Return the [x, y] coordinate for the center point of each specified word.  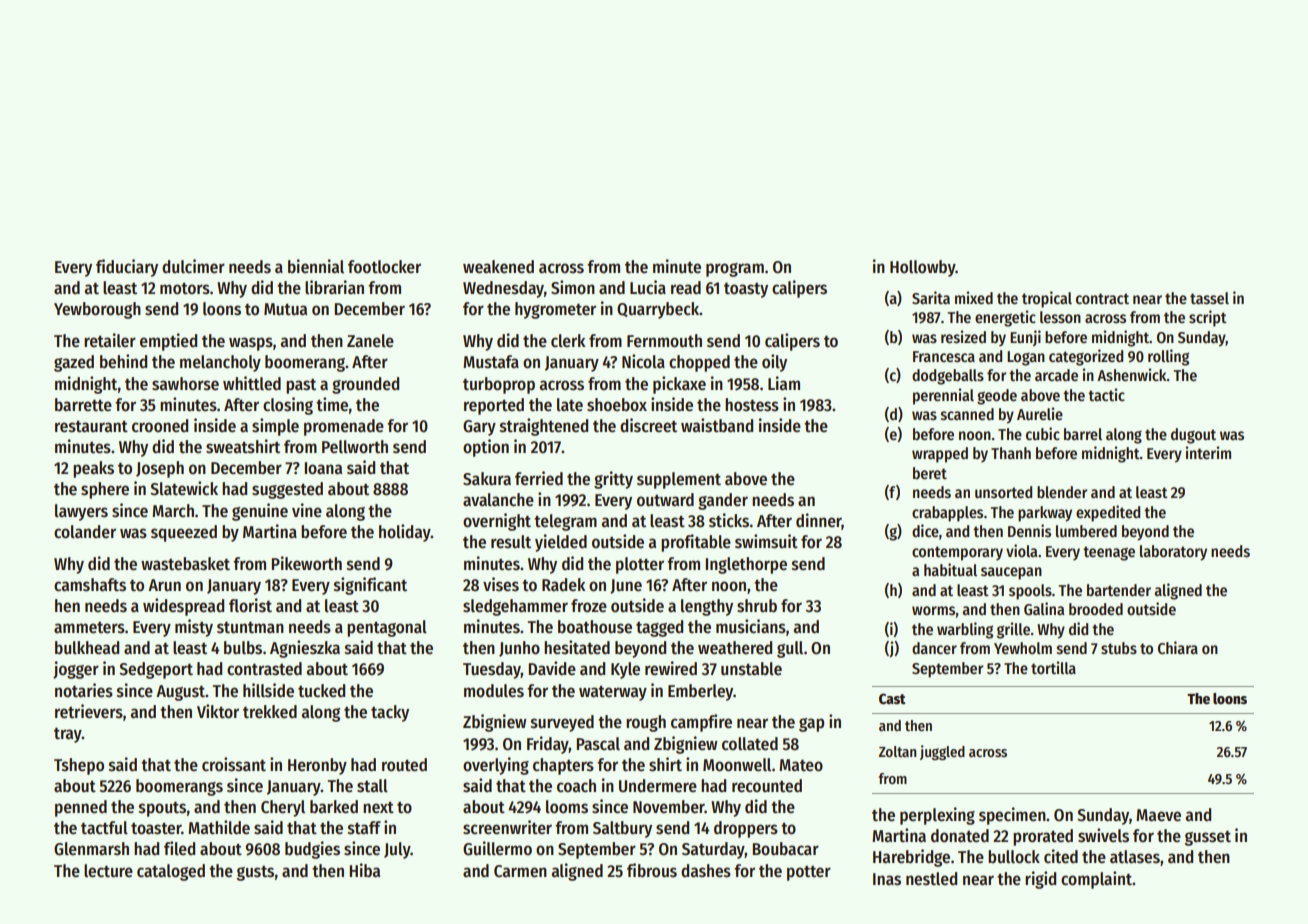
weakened [498, 267]
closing [288, 406]
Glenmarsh [91, 849]
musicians [751, 626]
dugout [1193, 436]
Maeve [1158, 815]
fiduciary [127, 268]
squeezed [184, 533]
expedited [1108, 513]
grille [1013, 630]
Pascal [598, 744]
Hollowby [923, 268]
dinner [819, 521]
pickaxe [679, 385]
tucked [321, 691]
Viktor [218, 711]
